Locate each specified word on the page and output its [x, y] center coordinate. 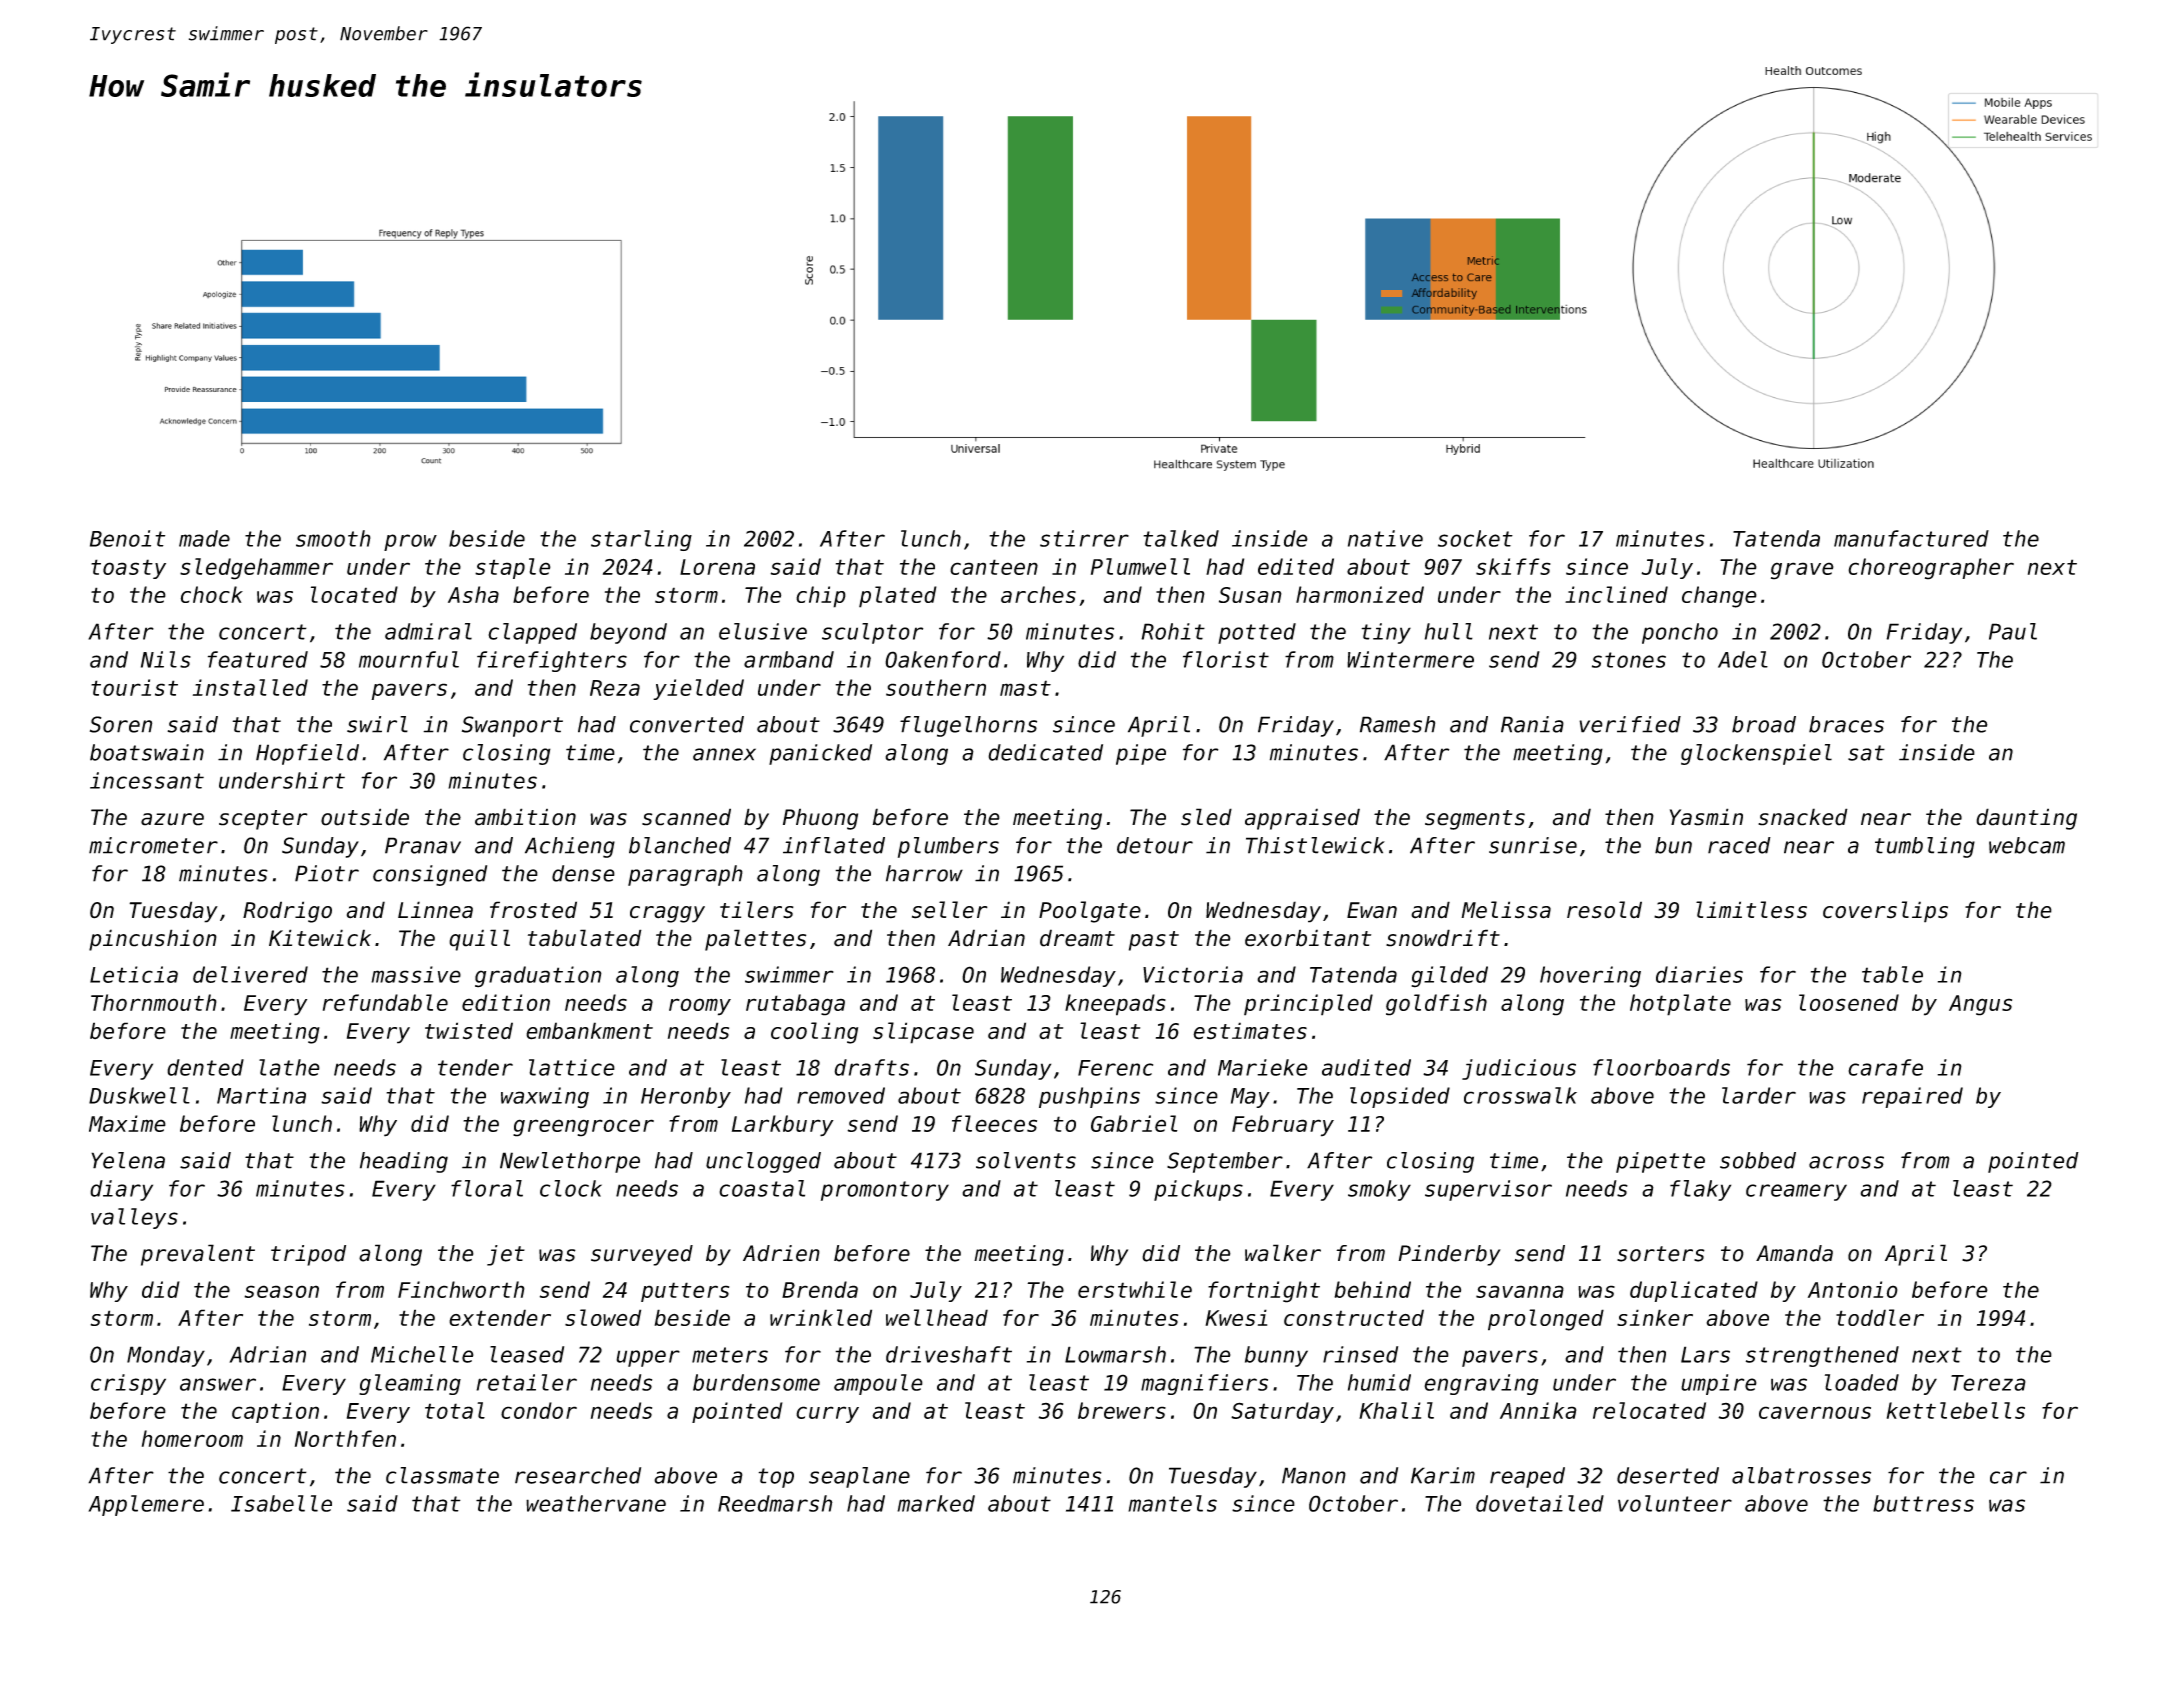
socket [1475, 538]
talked [1181, 538]
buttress [1923, 1503]
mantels [1172, 1503]
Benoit [127, 538]
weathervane [596, 1503]
